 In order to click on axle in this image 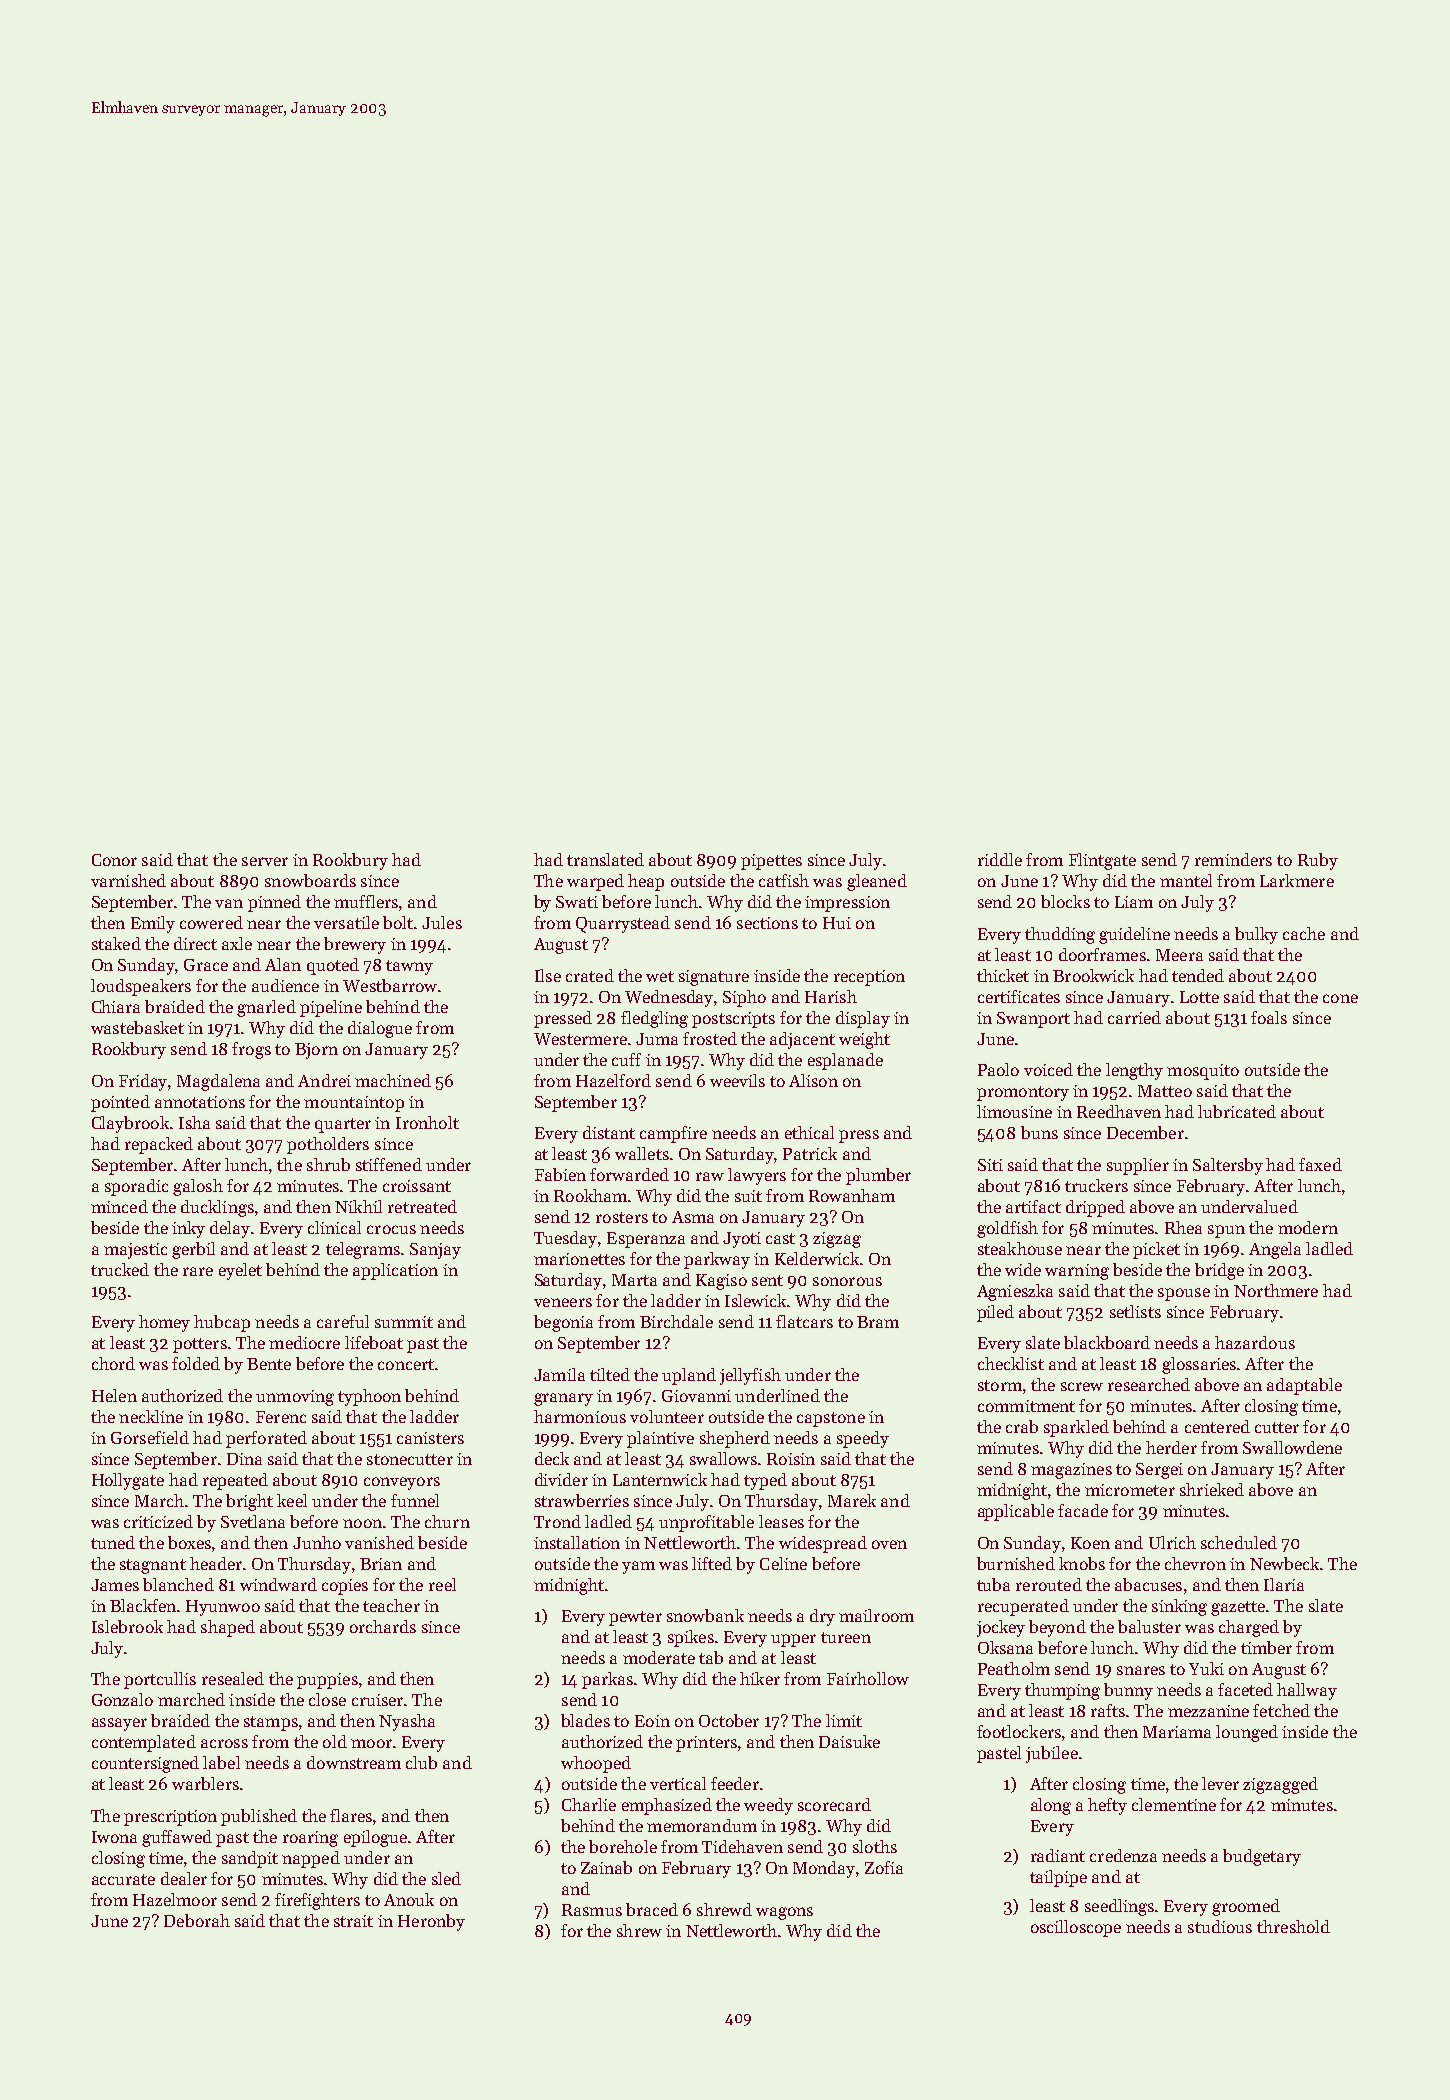, I will do `click(237, 943)`.
